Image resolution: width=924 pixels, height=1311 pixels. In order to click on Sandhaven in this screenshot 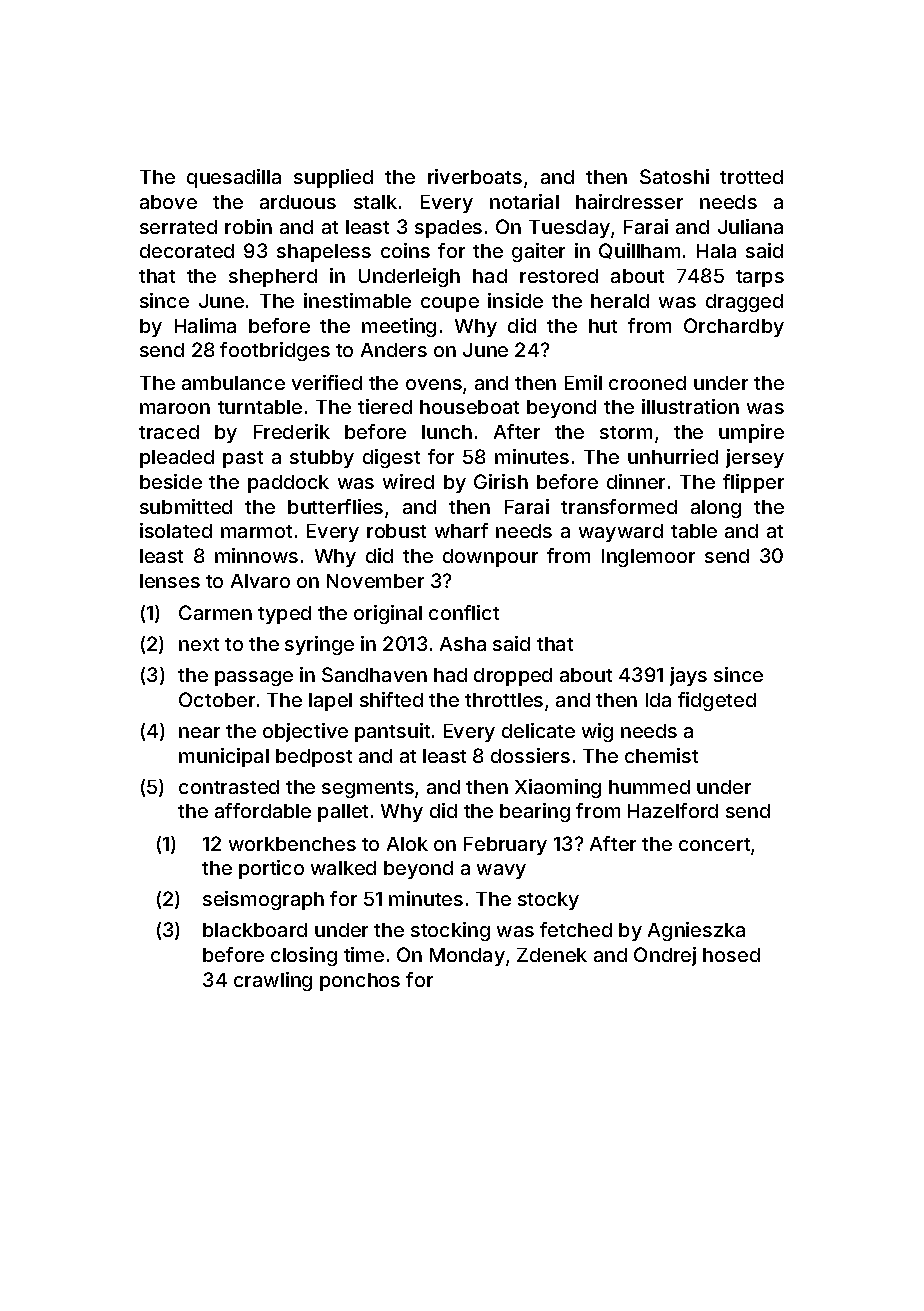, I will do `click(374, 674)`.
